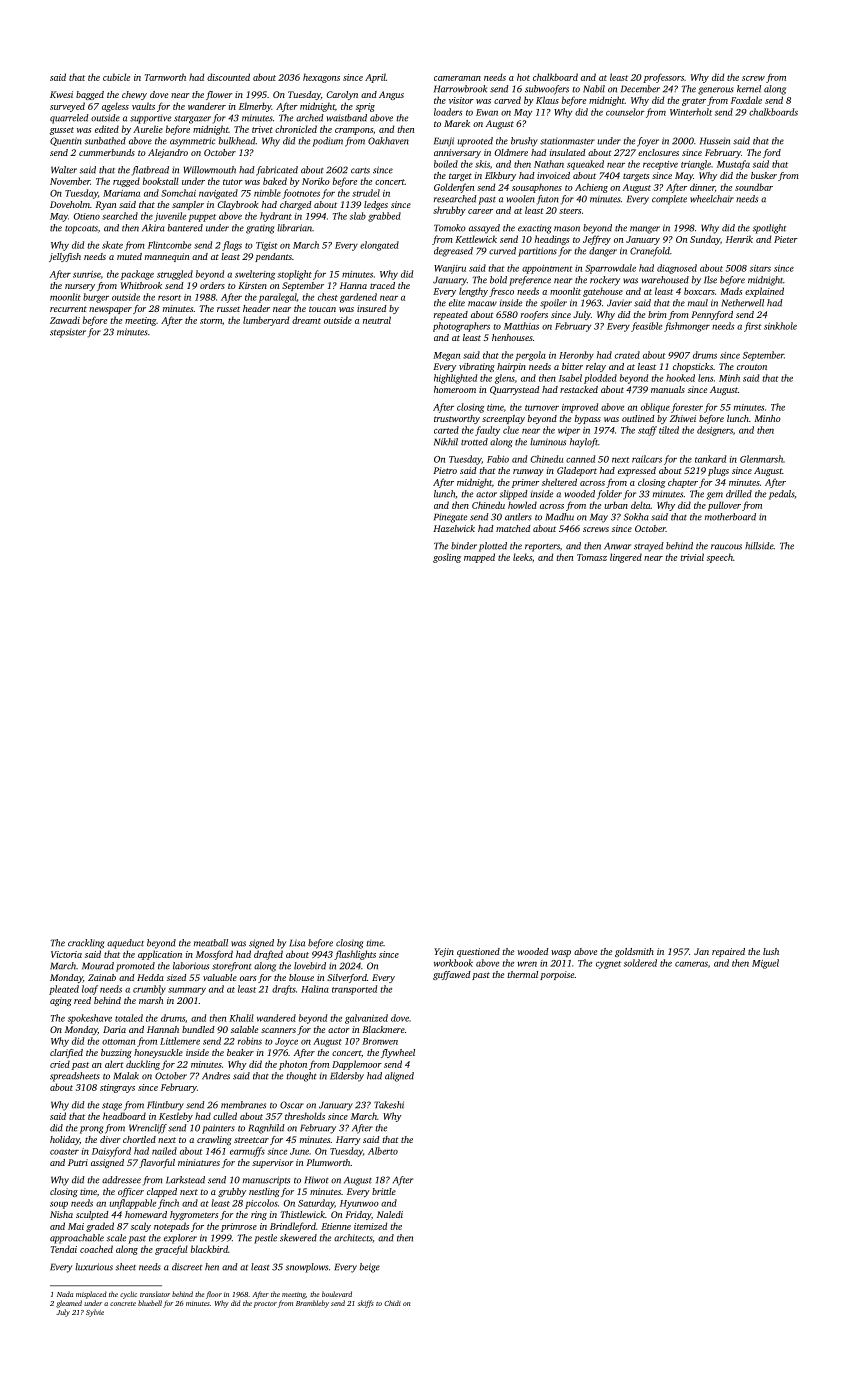  Describe the element at coordinates (228, 77) in the image. I see `discounted` at that location.
